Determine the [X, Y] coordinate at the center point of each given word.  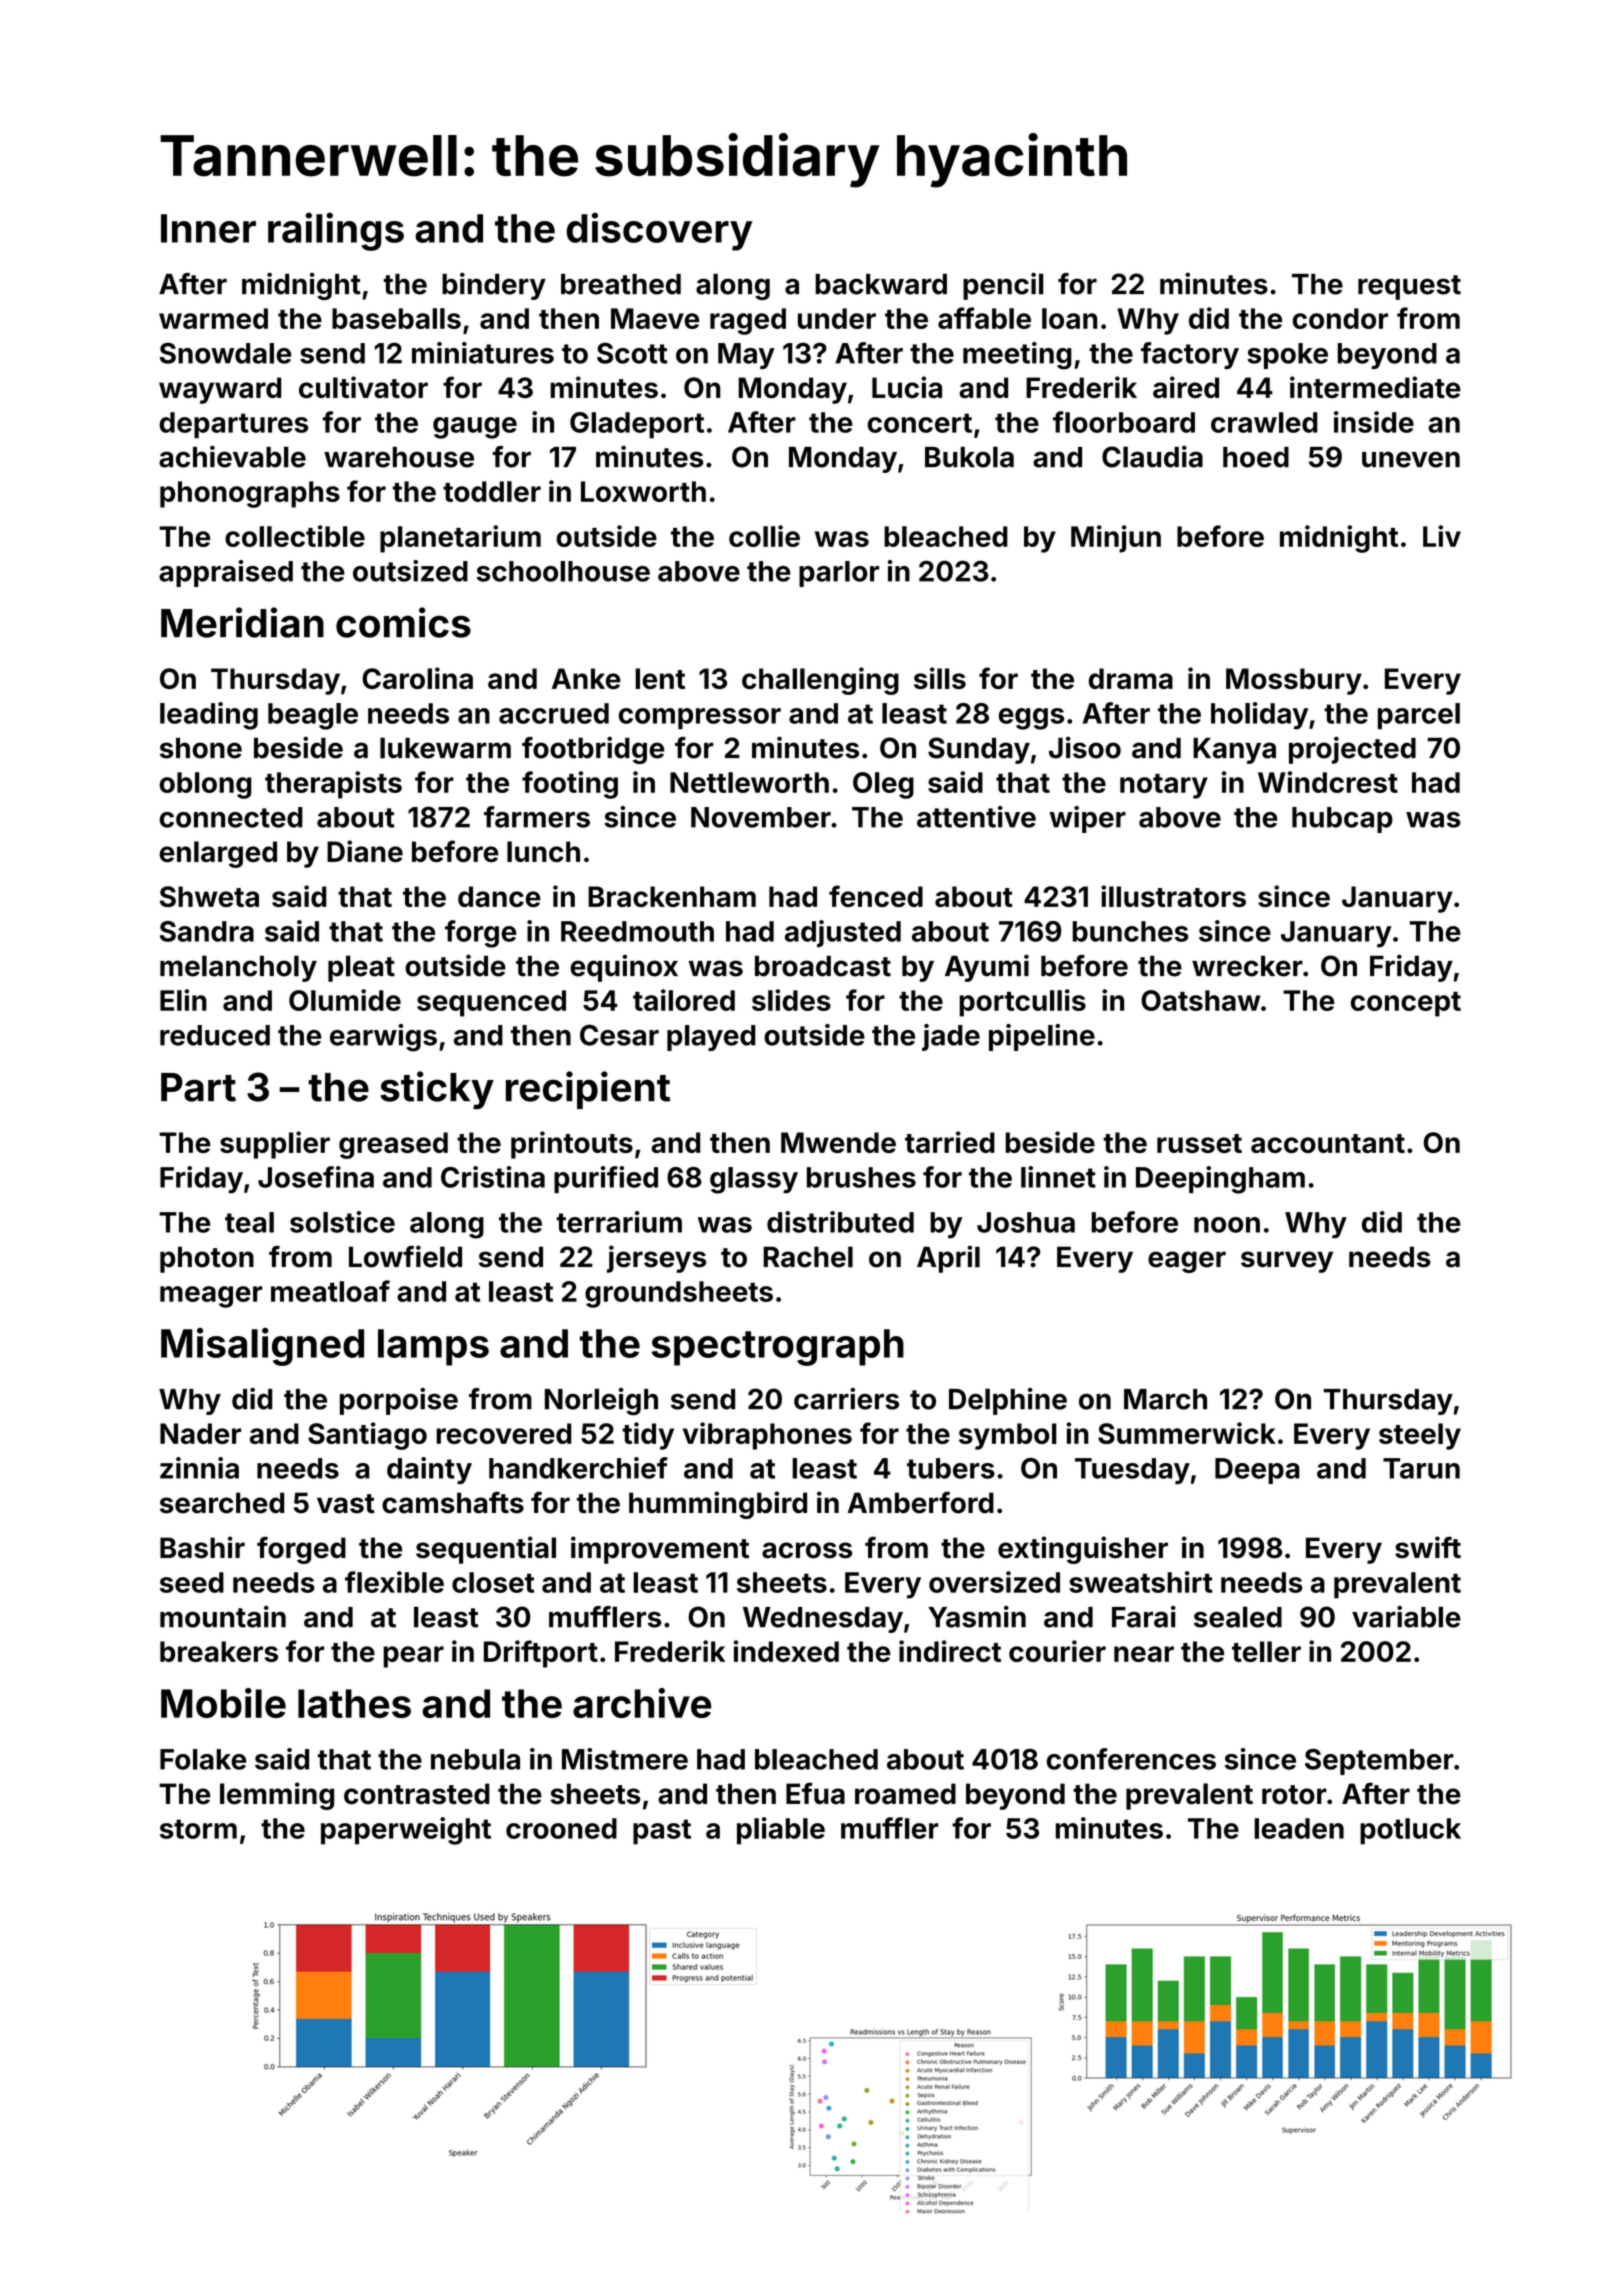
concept [1406, 1004]
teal [249, 1222]
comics [403, 622]
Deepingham [1220, 1180]
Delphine [1008, 1401]
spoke [1287, 356]
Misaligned [262, 1346]
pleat [361, 968]
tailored [684, 1000]
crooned [561, 1828]
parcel [1419, 716]
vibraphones [767, 1436]
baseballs [396, 318]
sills [940, 678]
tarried [950, 1142]
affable [984, 318]
